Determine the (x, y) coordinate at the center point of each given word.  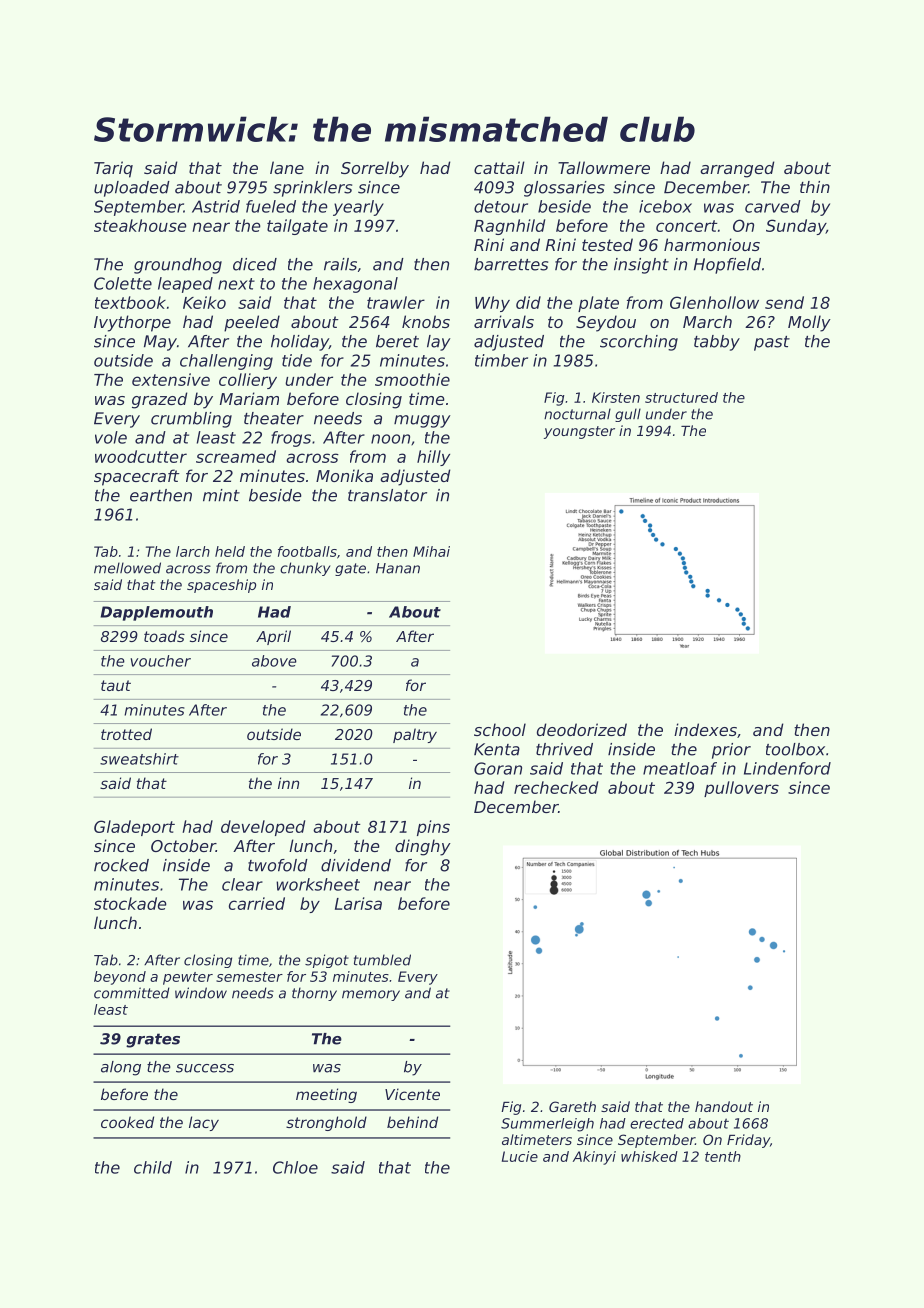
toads (164, 636)
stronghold (326, 1123)
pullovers (741, 789)
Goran (498, 768)
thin (815, 187)
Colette (123, 283)
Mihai (431, 551)
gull (628, 415)
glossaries (564, 189)
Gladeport (134, 828)
